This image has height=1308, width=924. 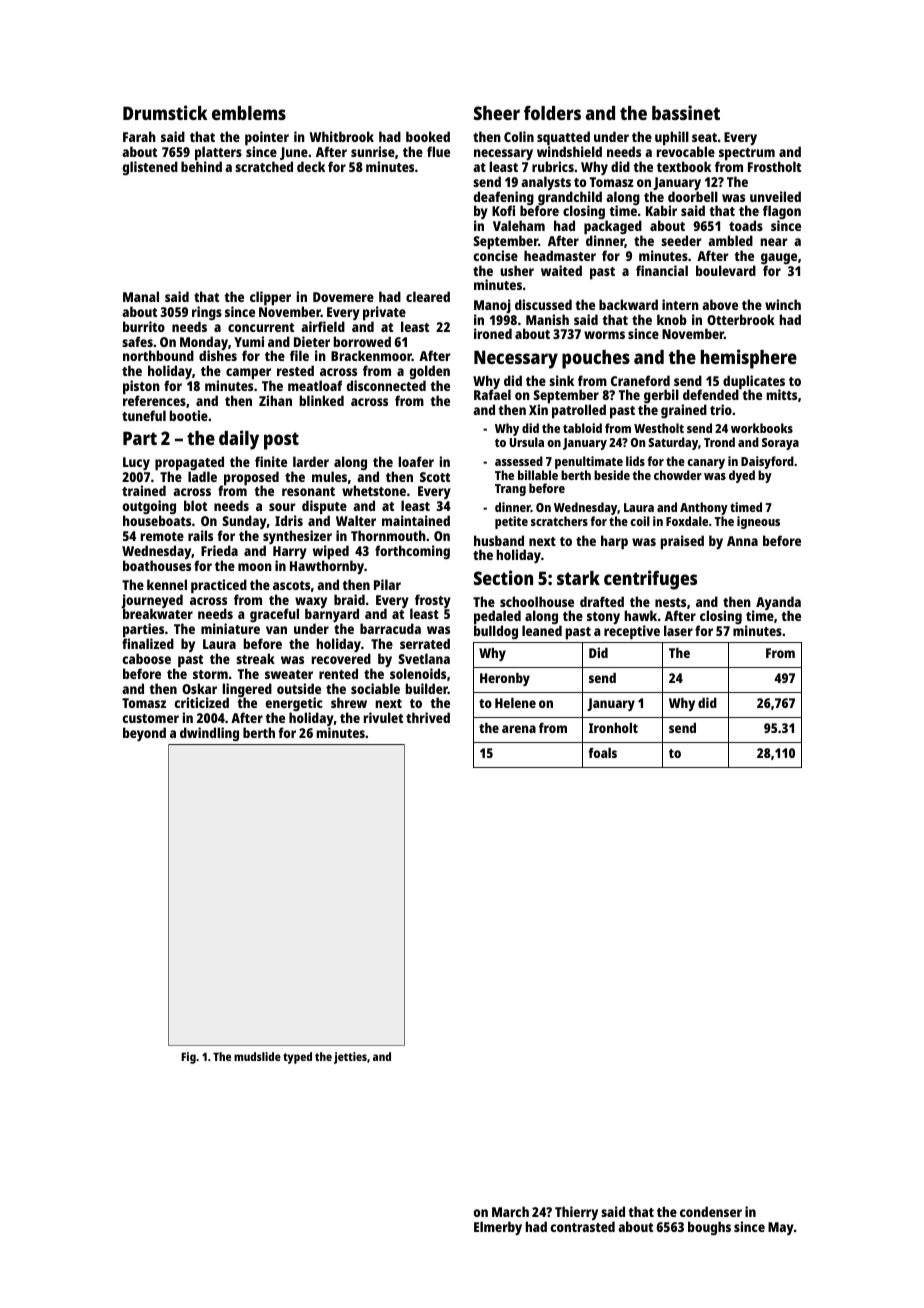 What do you see at coordinates (495, 255) in the image?
I see `concise` at bounding box center [495, 255].
